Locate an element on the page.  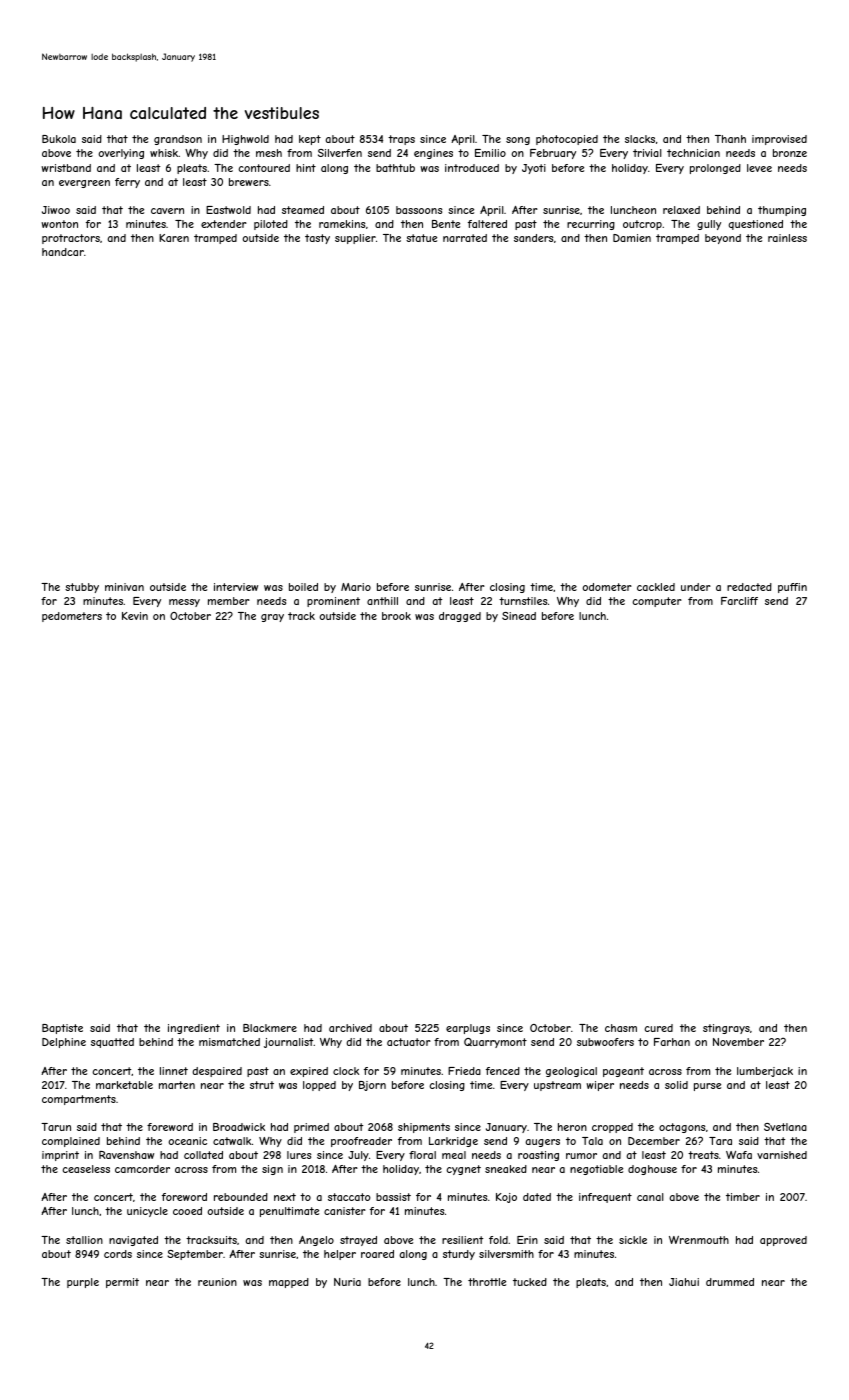
under is located at coordinates (696, 587).
